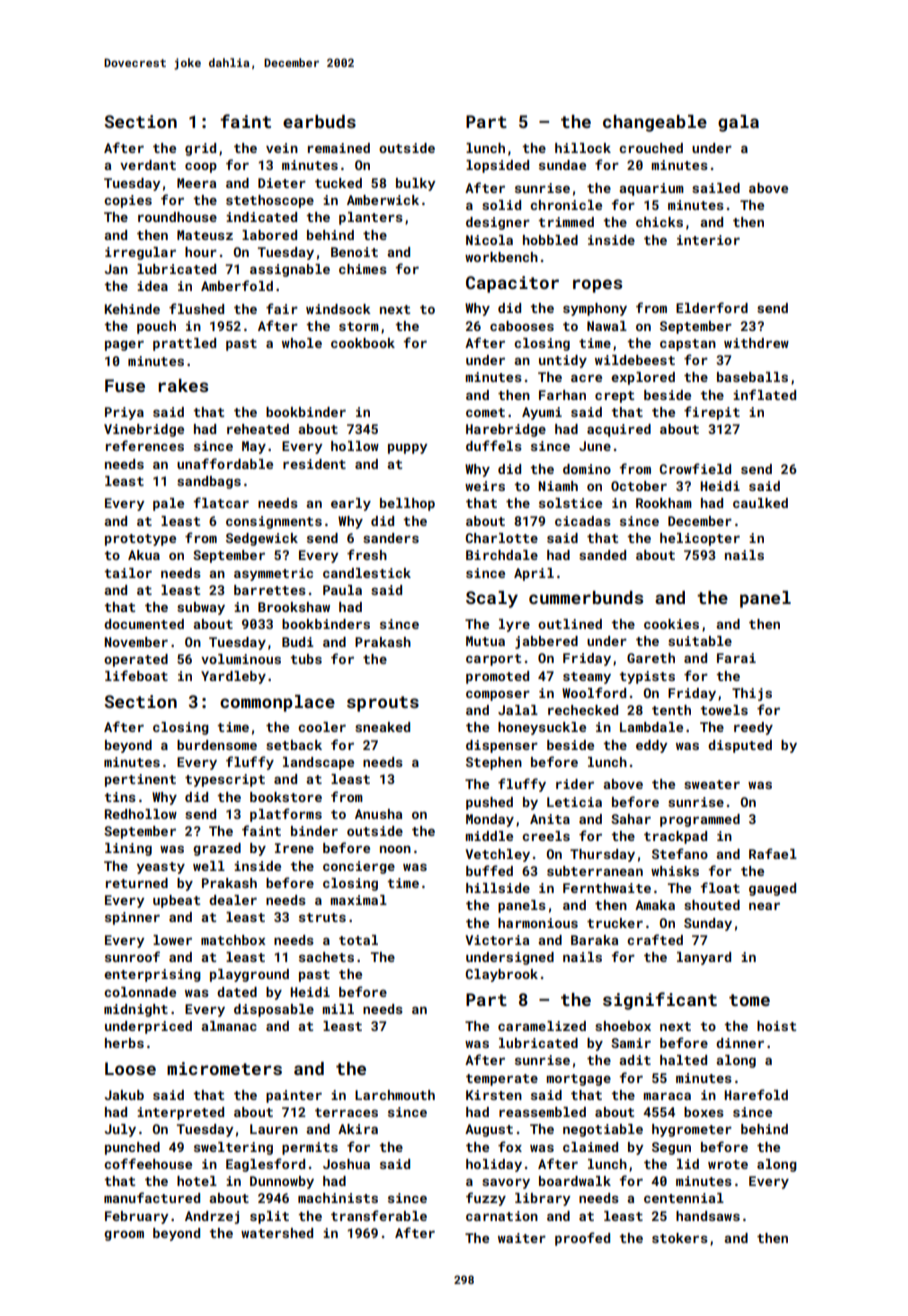  What do you see at coordinates (132, 956) in the screenshot?
I see `sunroof` at bounding box center [132, 956].
